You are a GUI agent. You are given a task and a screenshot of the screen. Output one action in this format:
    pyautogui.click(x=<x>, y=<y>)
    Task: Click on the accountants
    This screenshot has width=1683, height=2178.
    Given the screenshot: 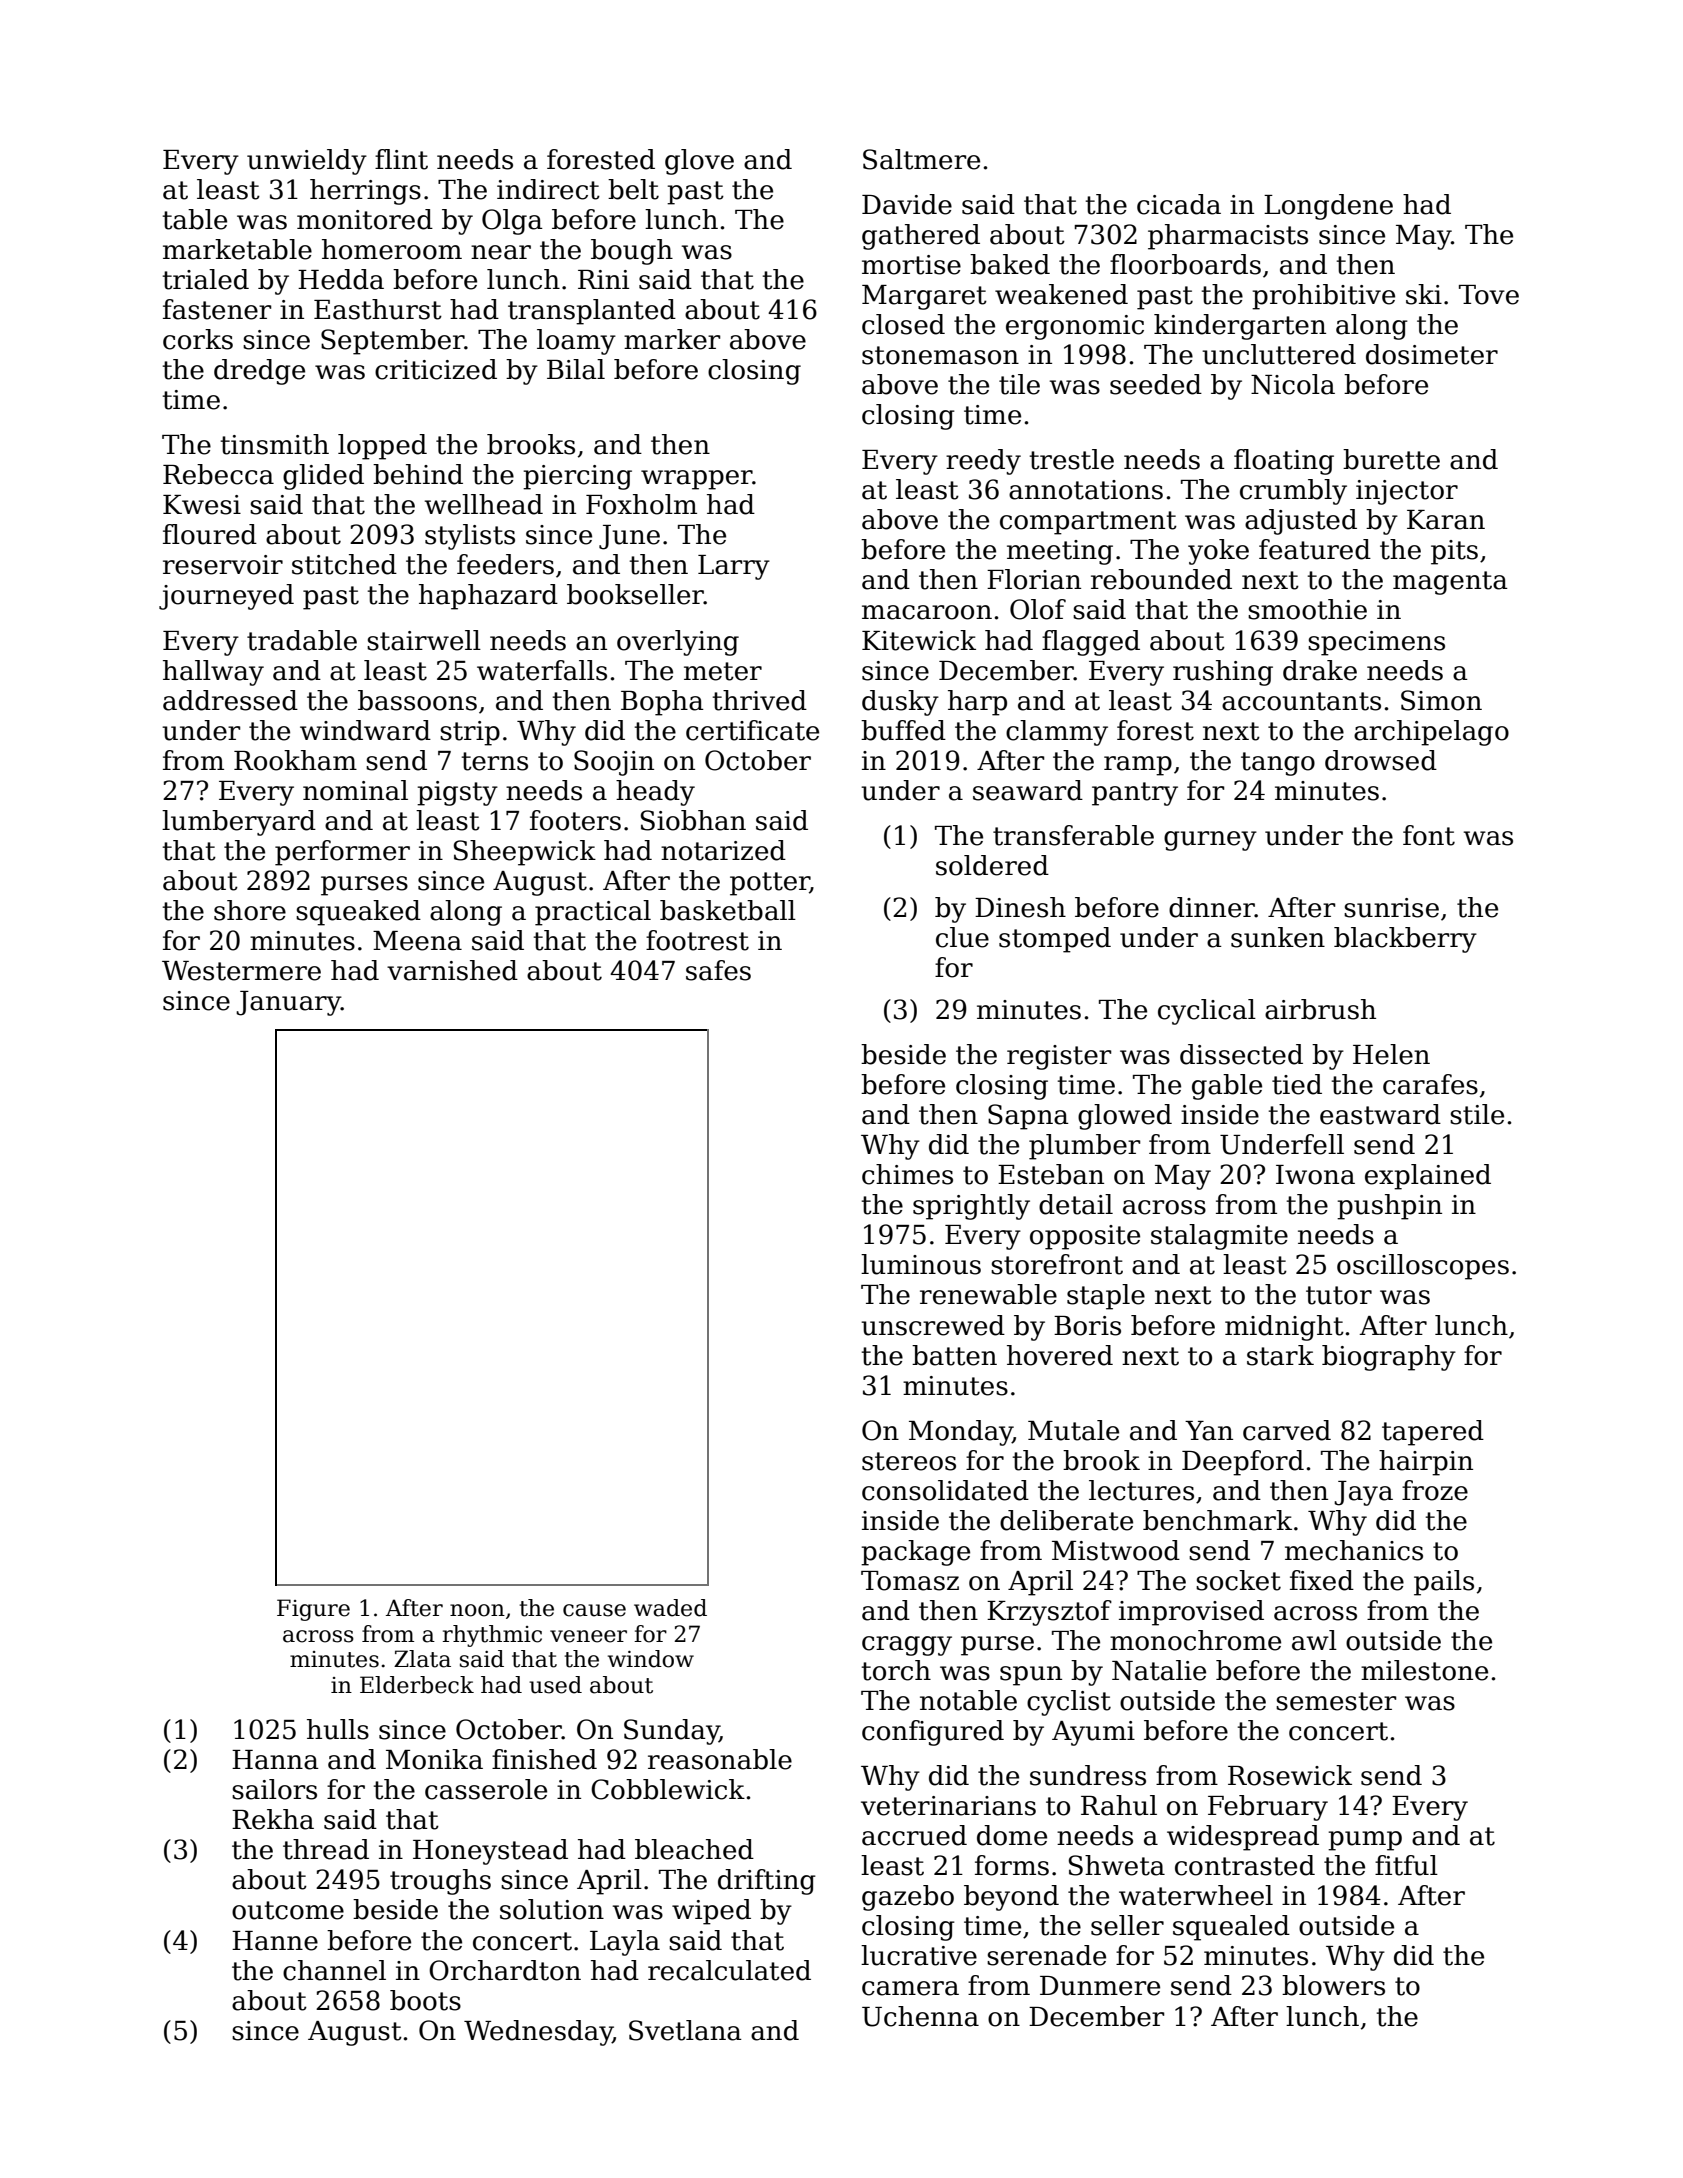 What is the action you would take?
    pyautogui.click(x=1301, y=701)
